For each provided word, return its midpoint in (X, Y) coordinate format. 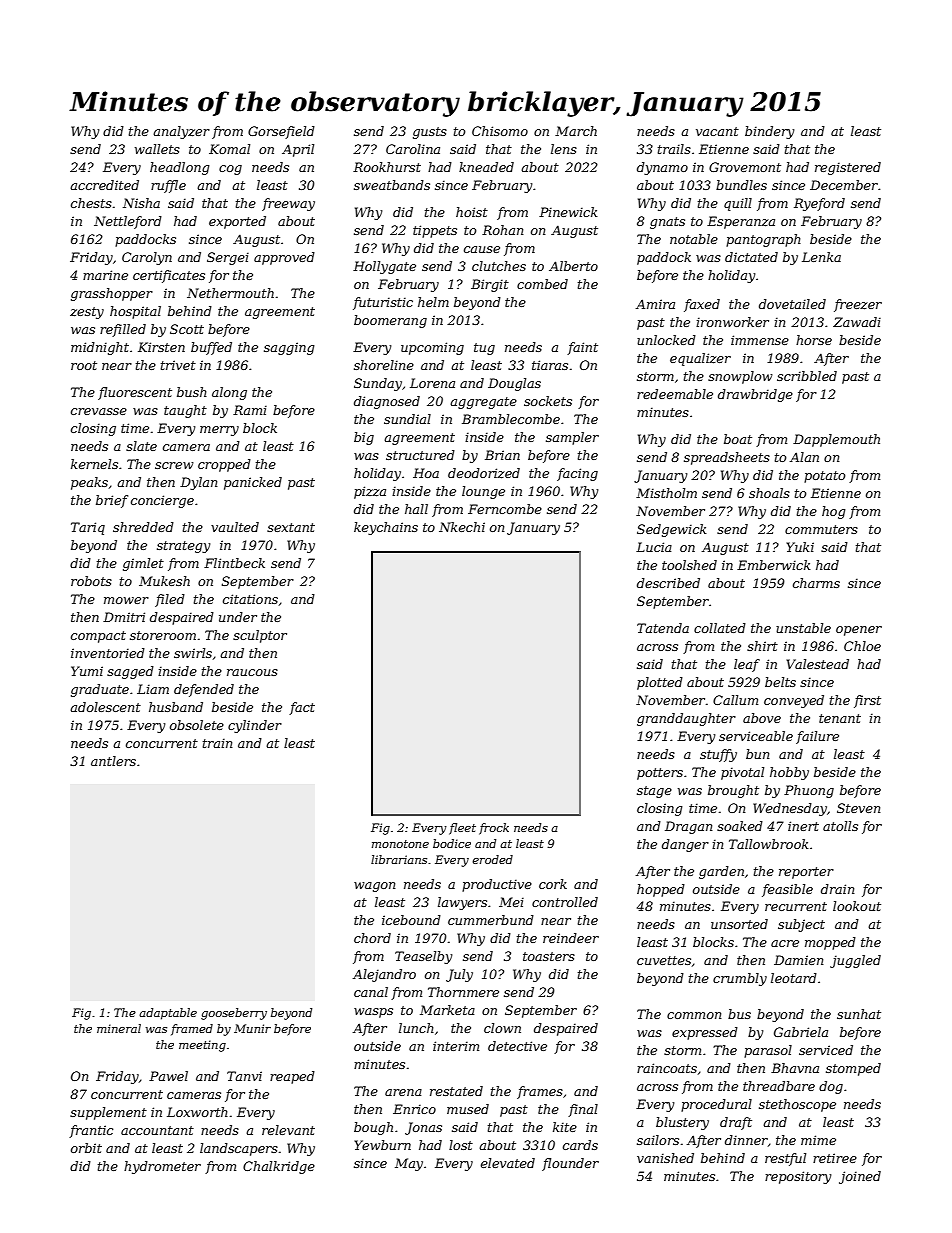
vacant (717, 131)
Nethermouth (230, 293)
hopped (661, 890)
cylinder (255, 726)
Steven (859, 808)
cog (230, 170)
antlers (113, 761)
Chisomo (500, 131)
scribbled (807, 376)
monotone (400, 844)
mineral (119, 1028)
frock (494, 829)
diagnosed (387, 402)
